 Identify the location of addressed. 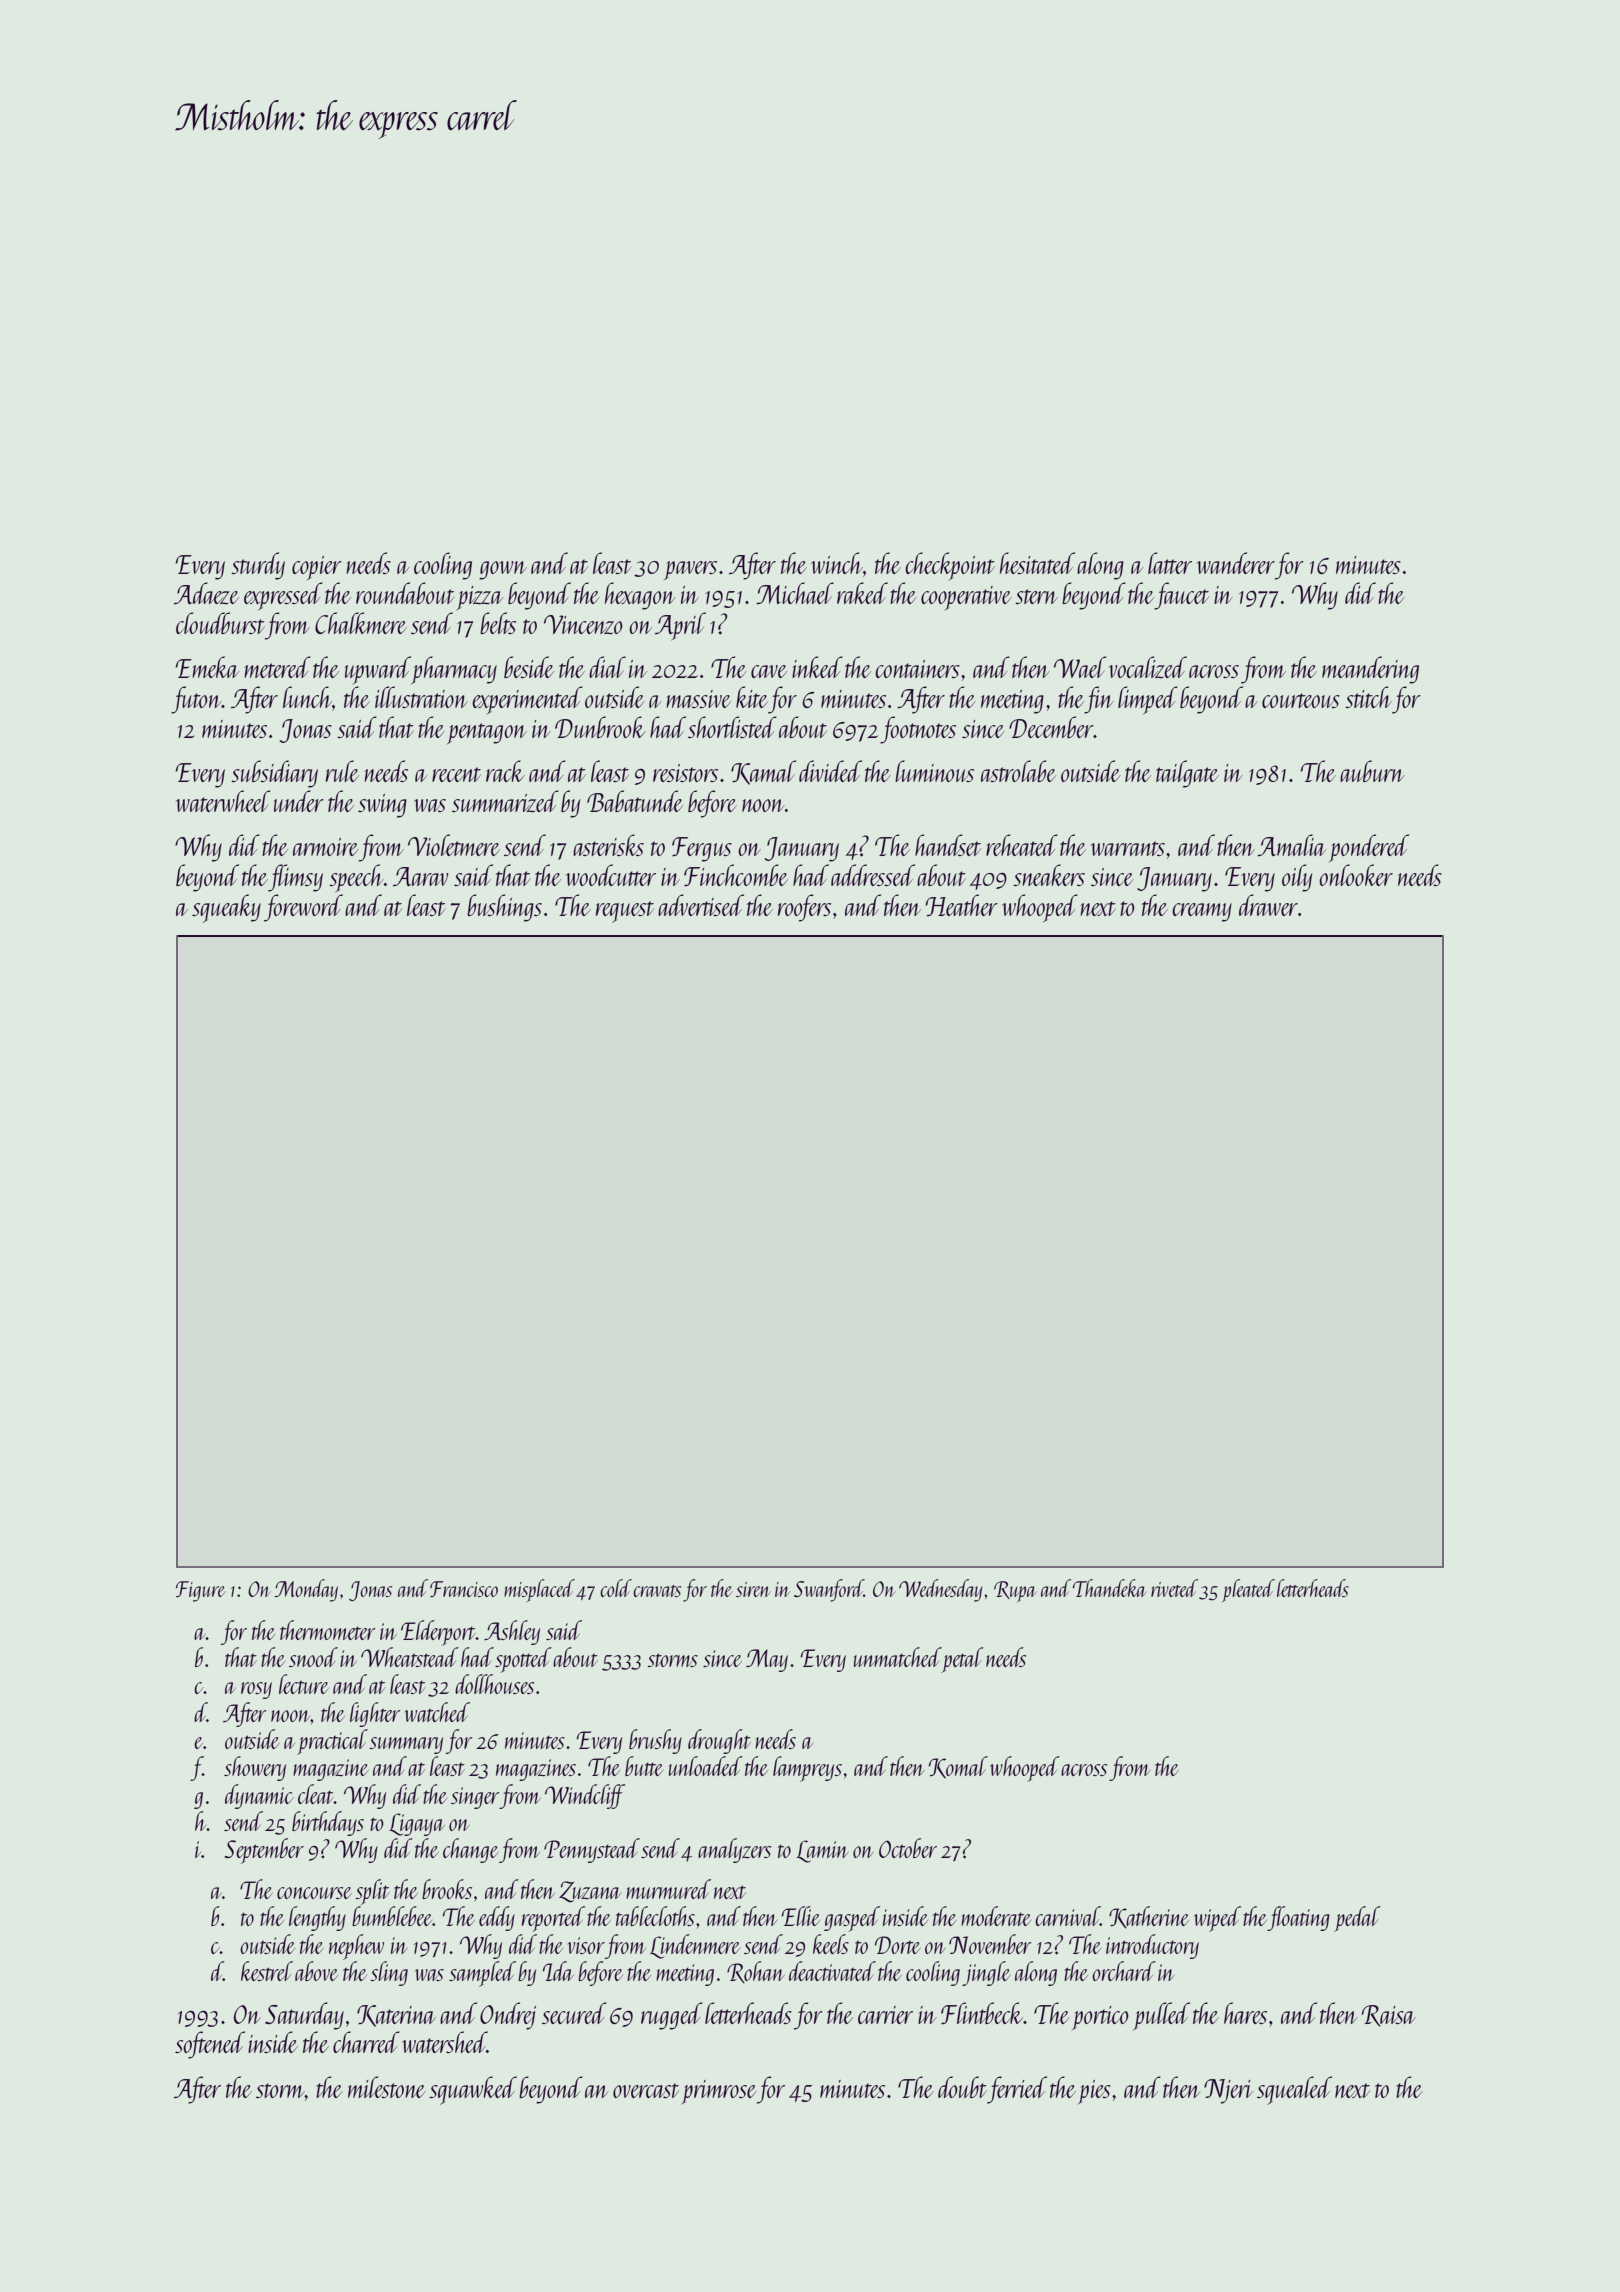
(873, 875).
